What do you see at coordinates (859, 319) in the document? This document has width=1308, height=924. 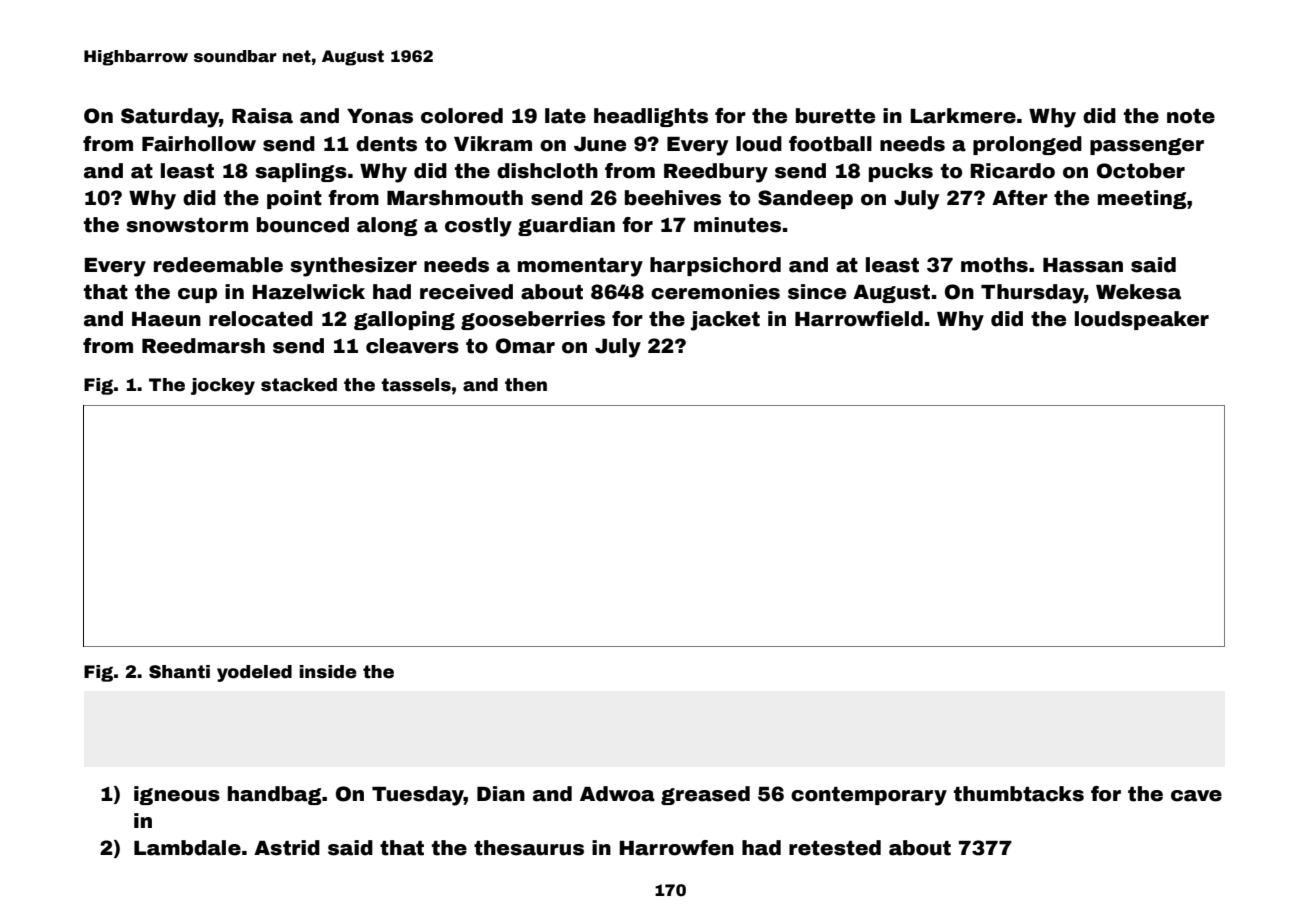 I see `Harrowfield` at bounding box center [859, 319].
